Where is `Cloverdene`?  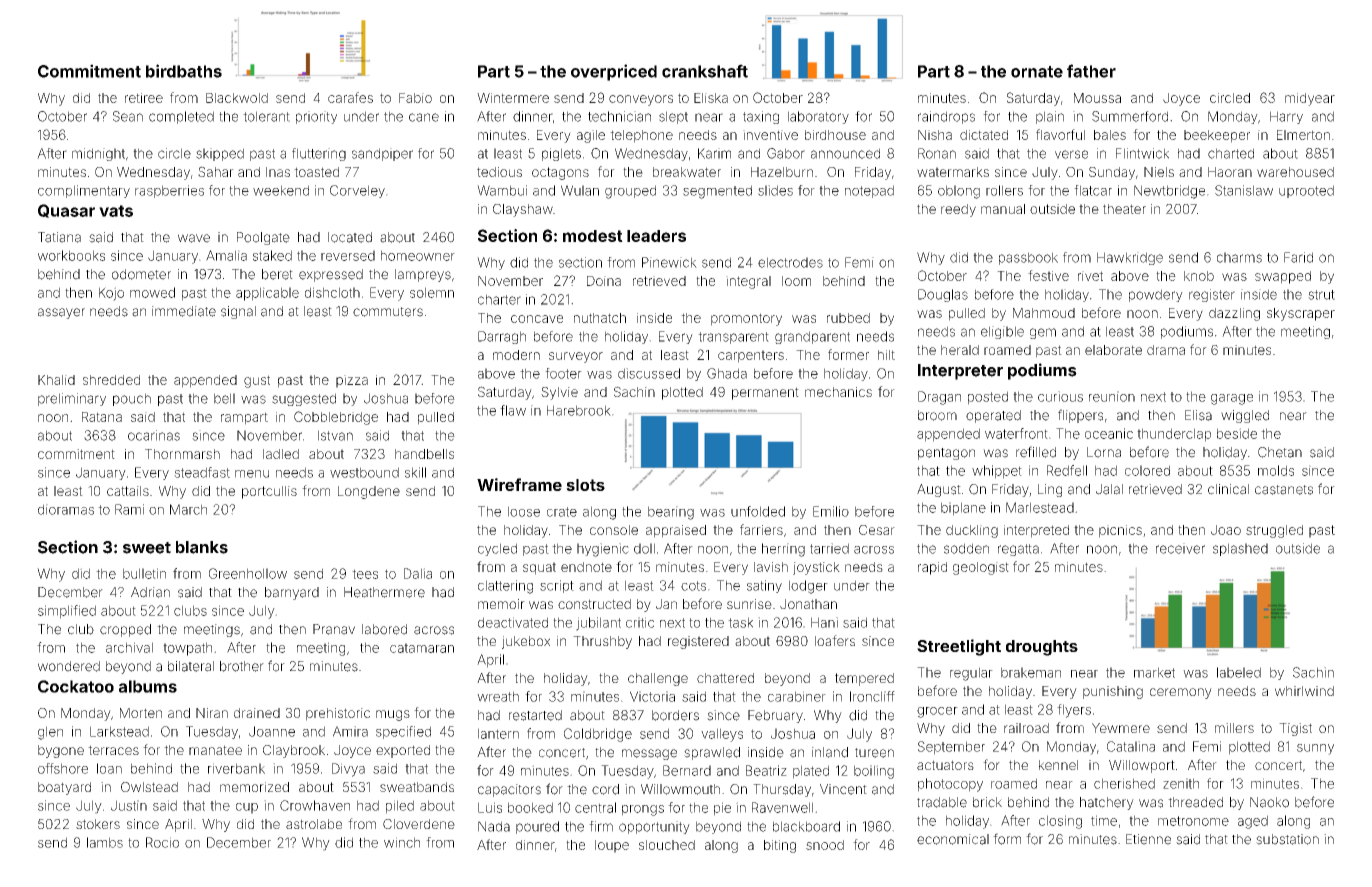
Cloverdene is located at coordinates (419, 824).
